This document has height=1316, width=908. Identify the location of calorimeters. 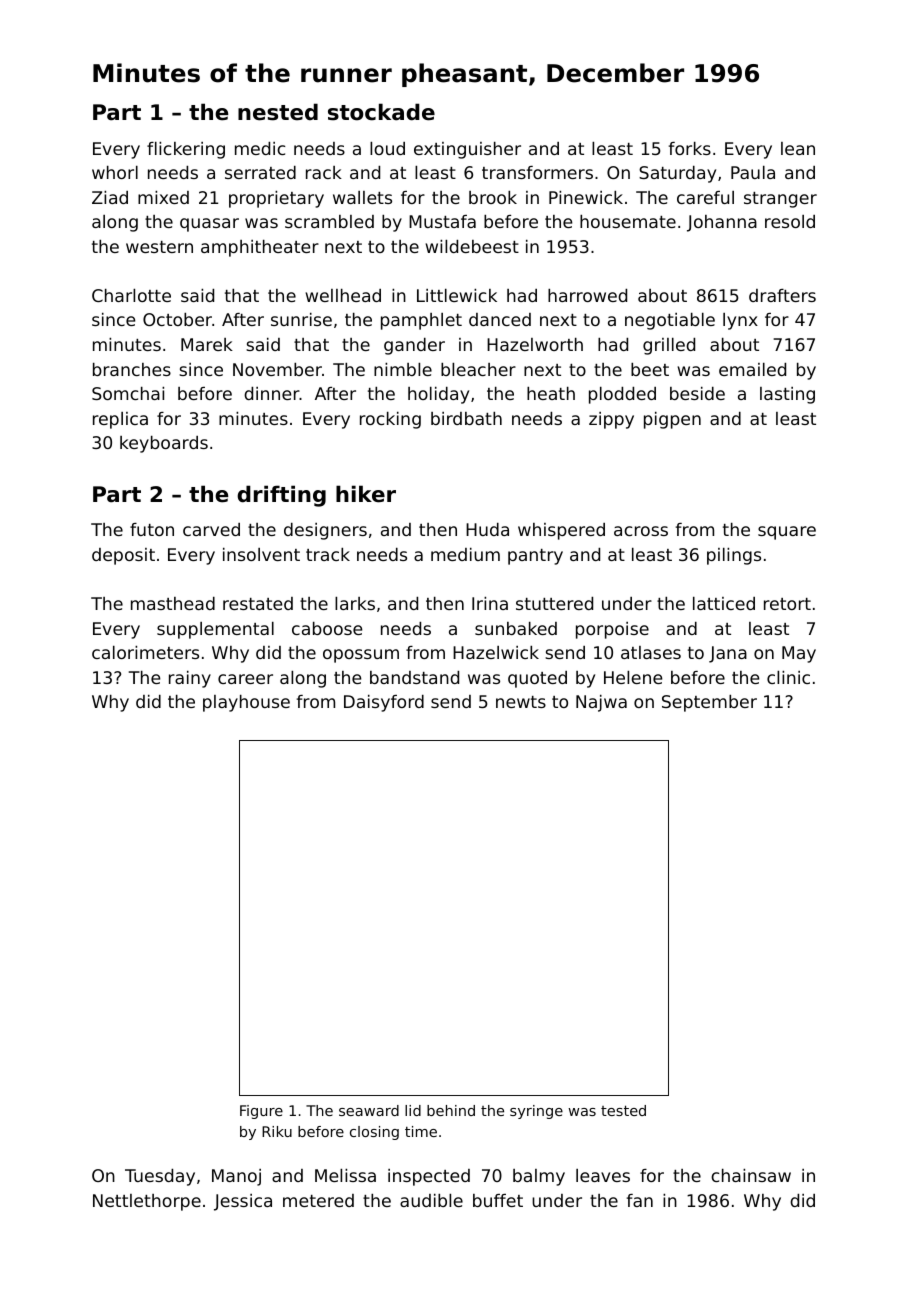
(145, 652).
